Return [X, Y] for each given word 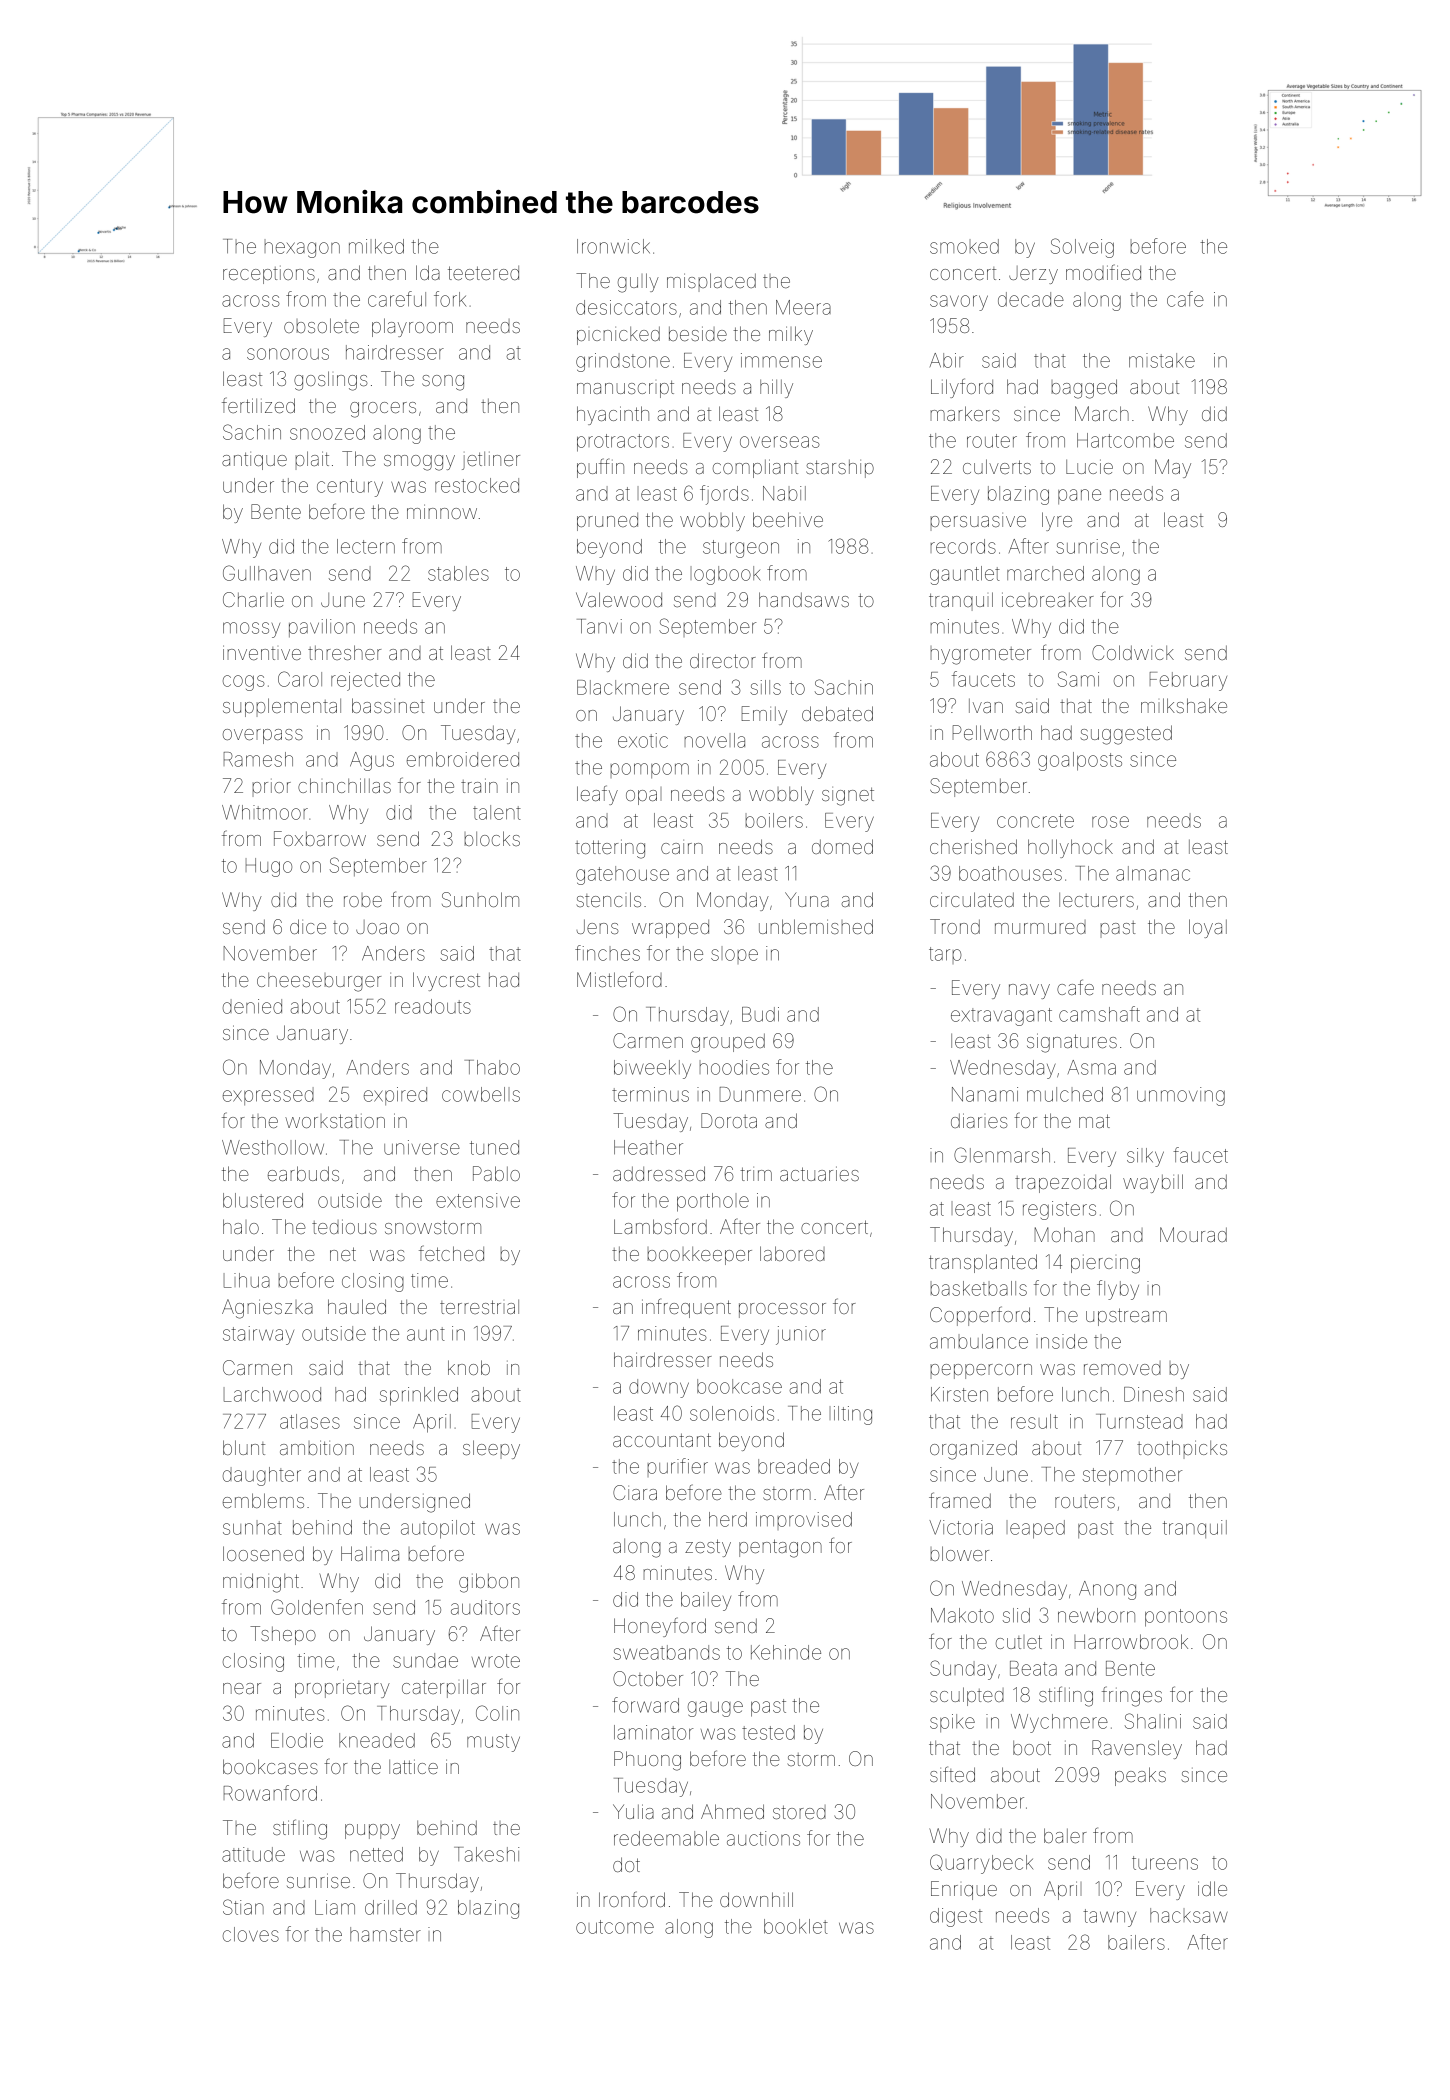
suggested [1126, 735]
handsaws [804, 599]
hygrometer [981, 655]
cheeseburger [319, 982]
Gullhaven [267, 573]
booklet [796, 1926]
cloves [251, 1934]
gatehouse [622, 875]
